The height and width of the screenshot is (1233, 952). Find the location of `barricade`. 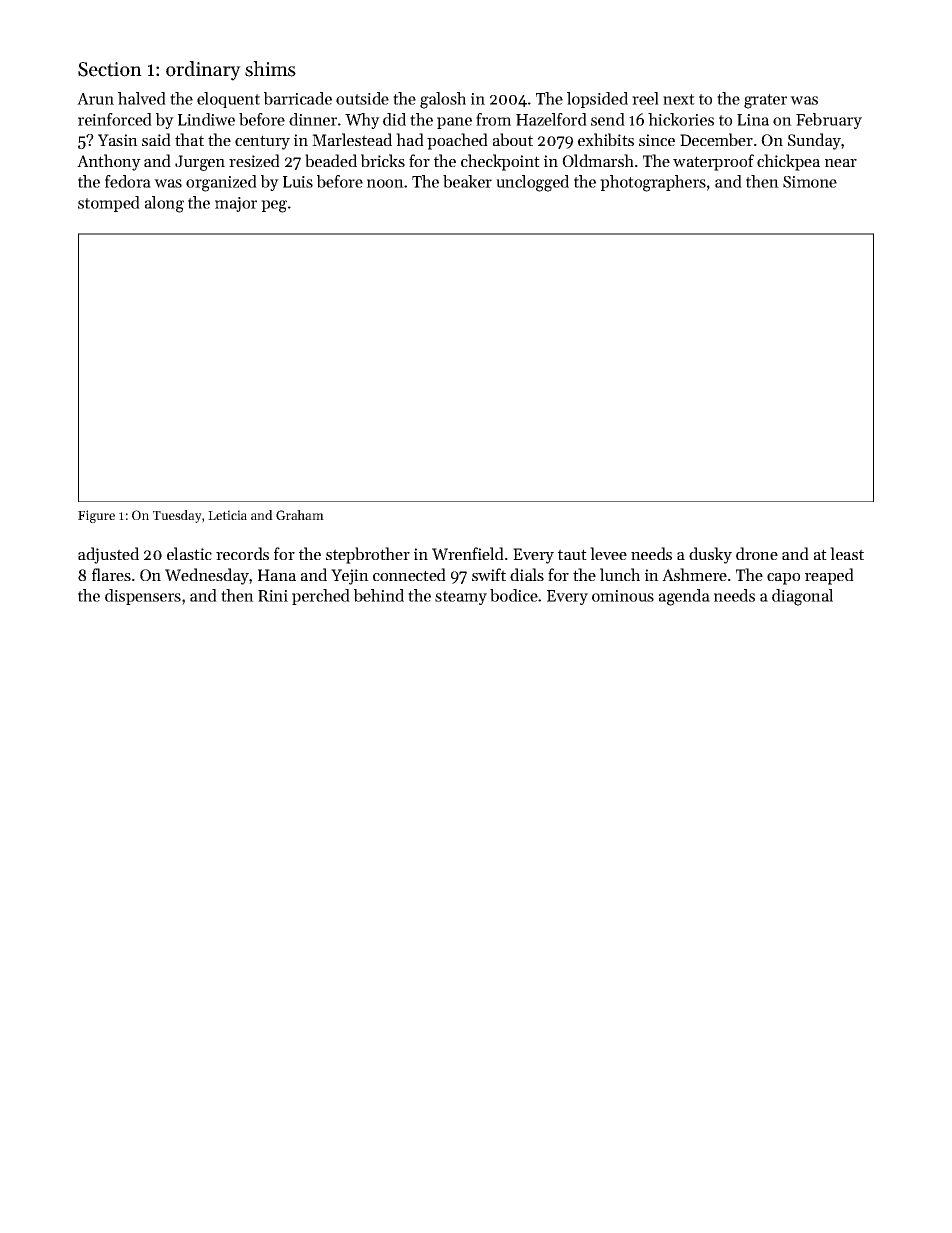

barricade is located at coordinates (298, 98).
